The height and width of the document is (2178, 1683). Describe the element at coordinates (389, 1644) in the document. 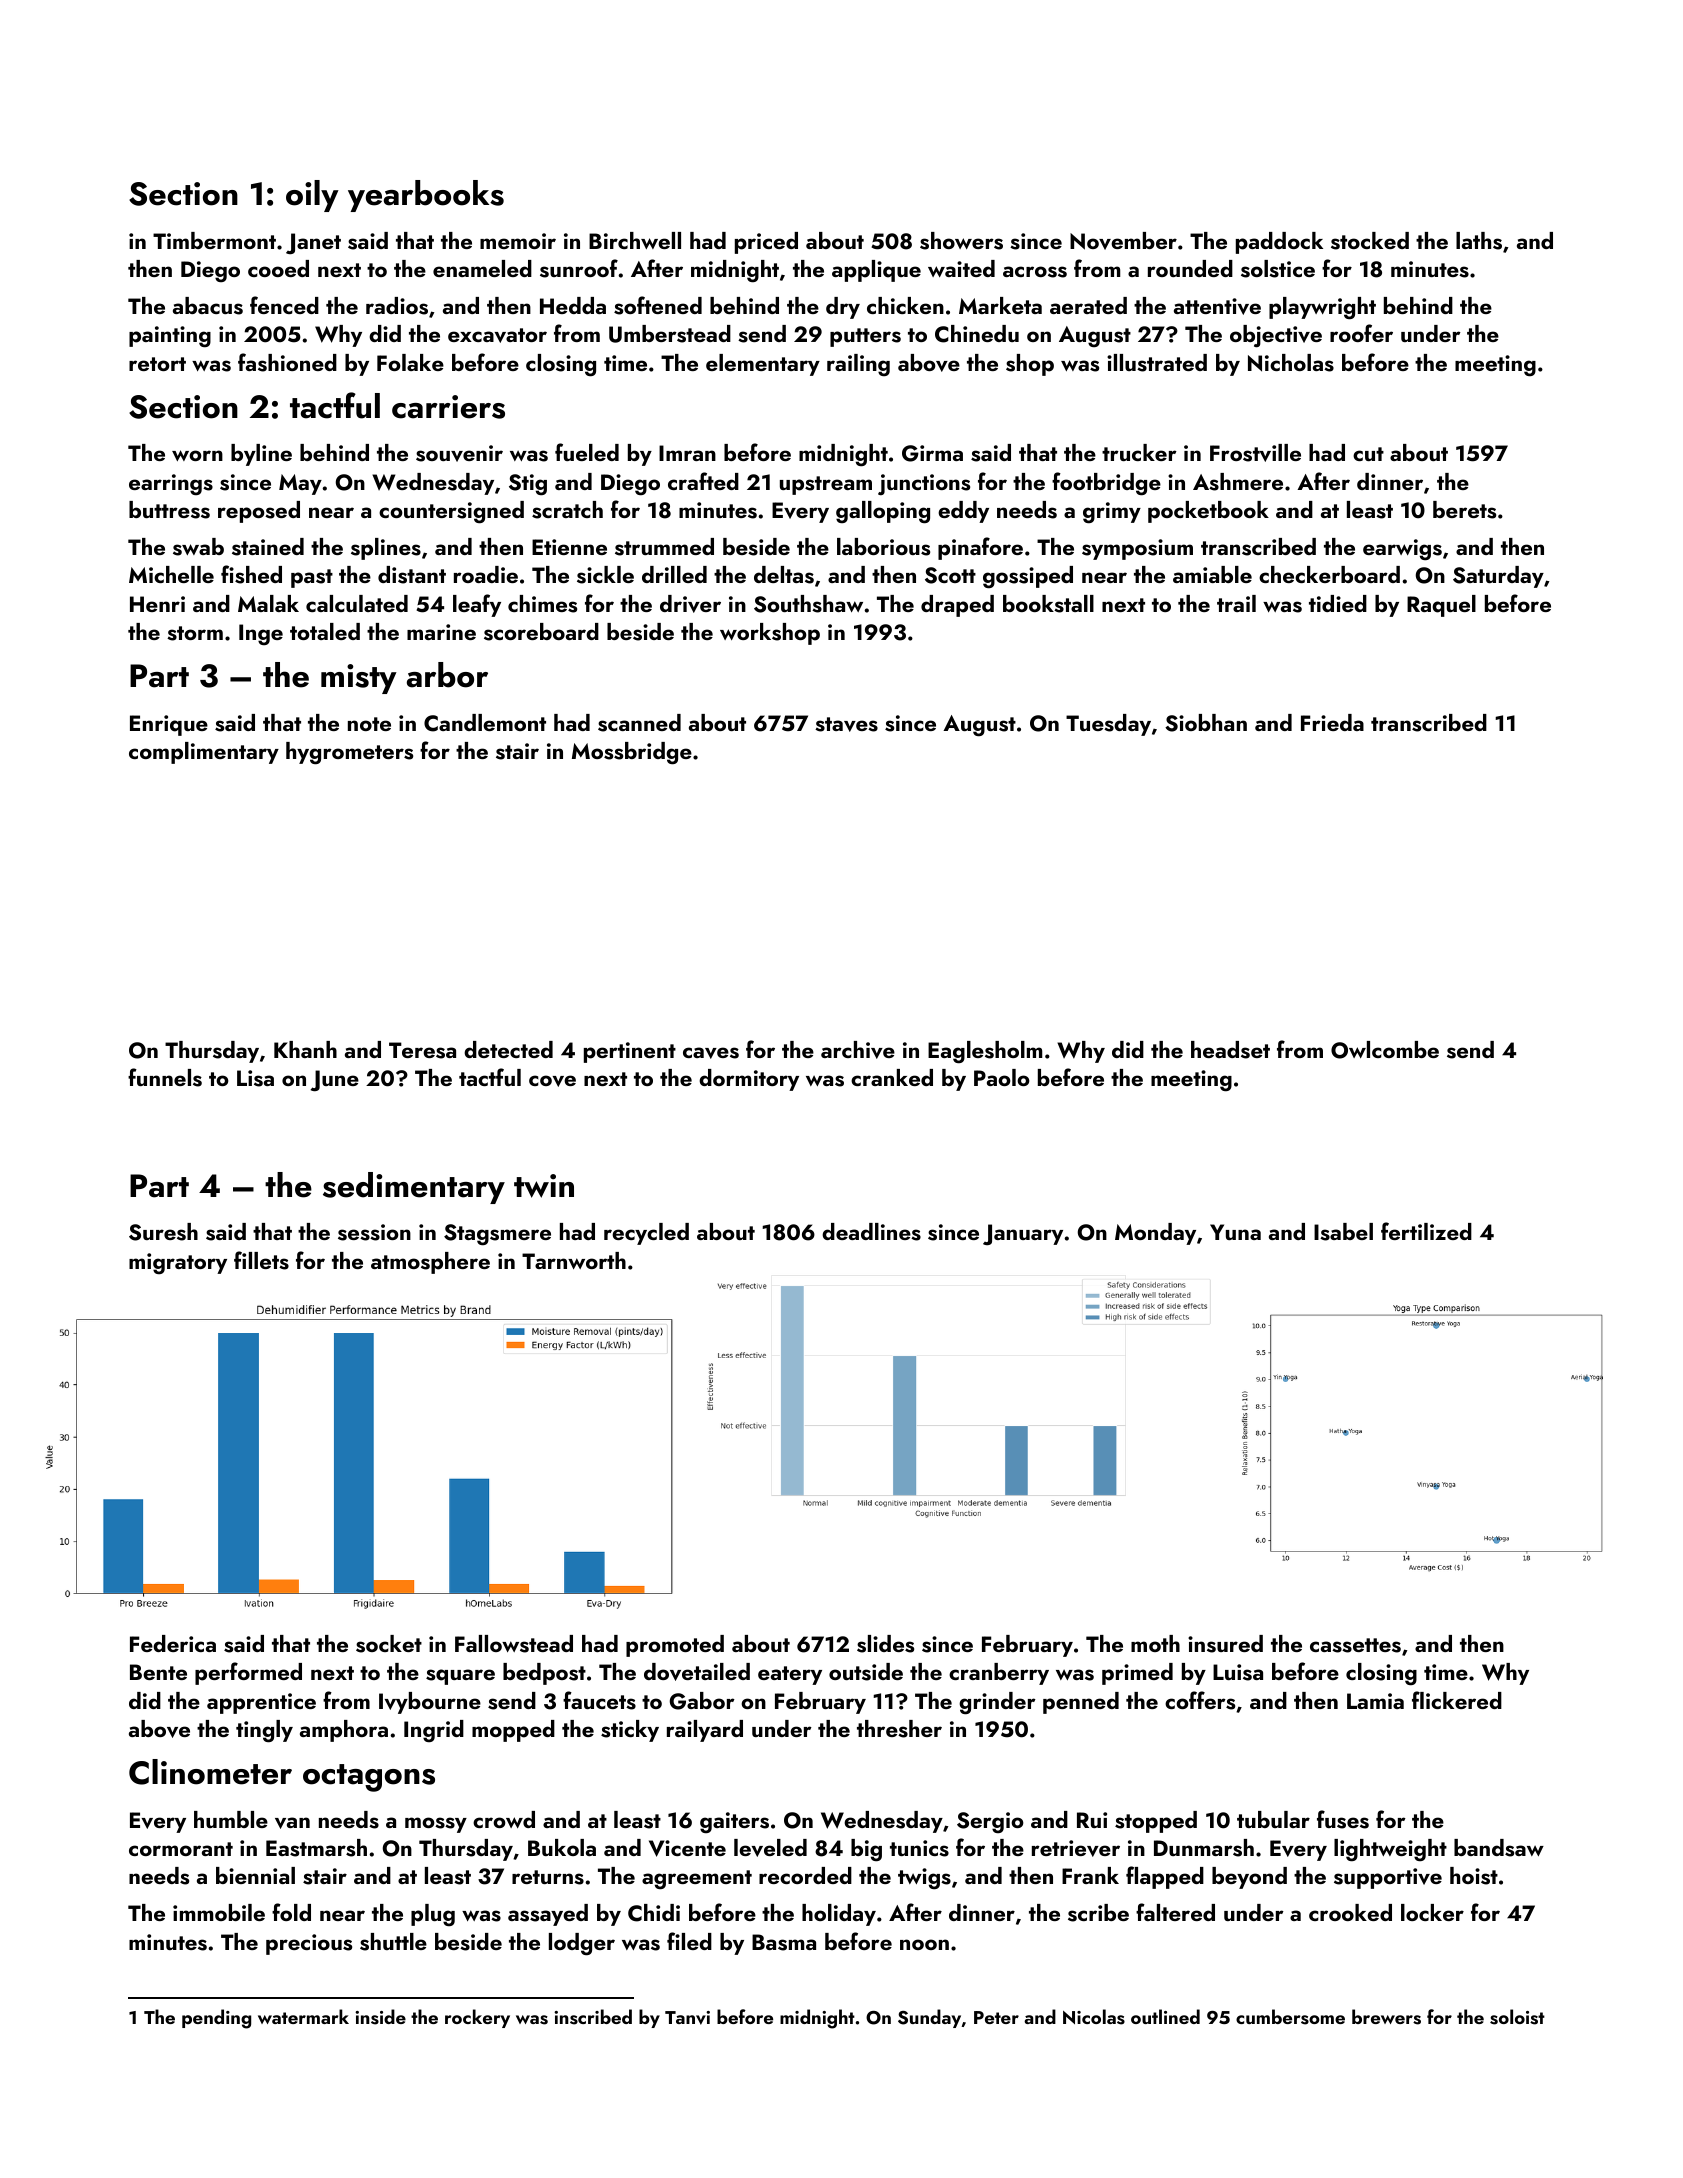

I see `socket` at that location.
